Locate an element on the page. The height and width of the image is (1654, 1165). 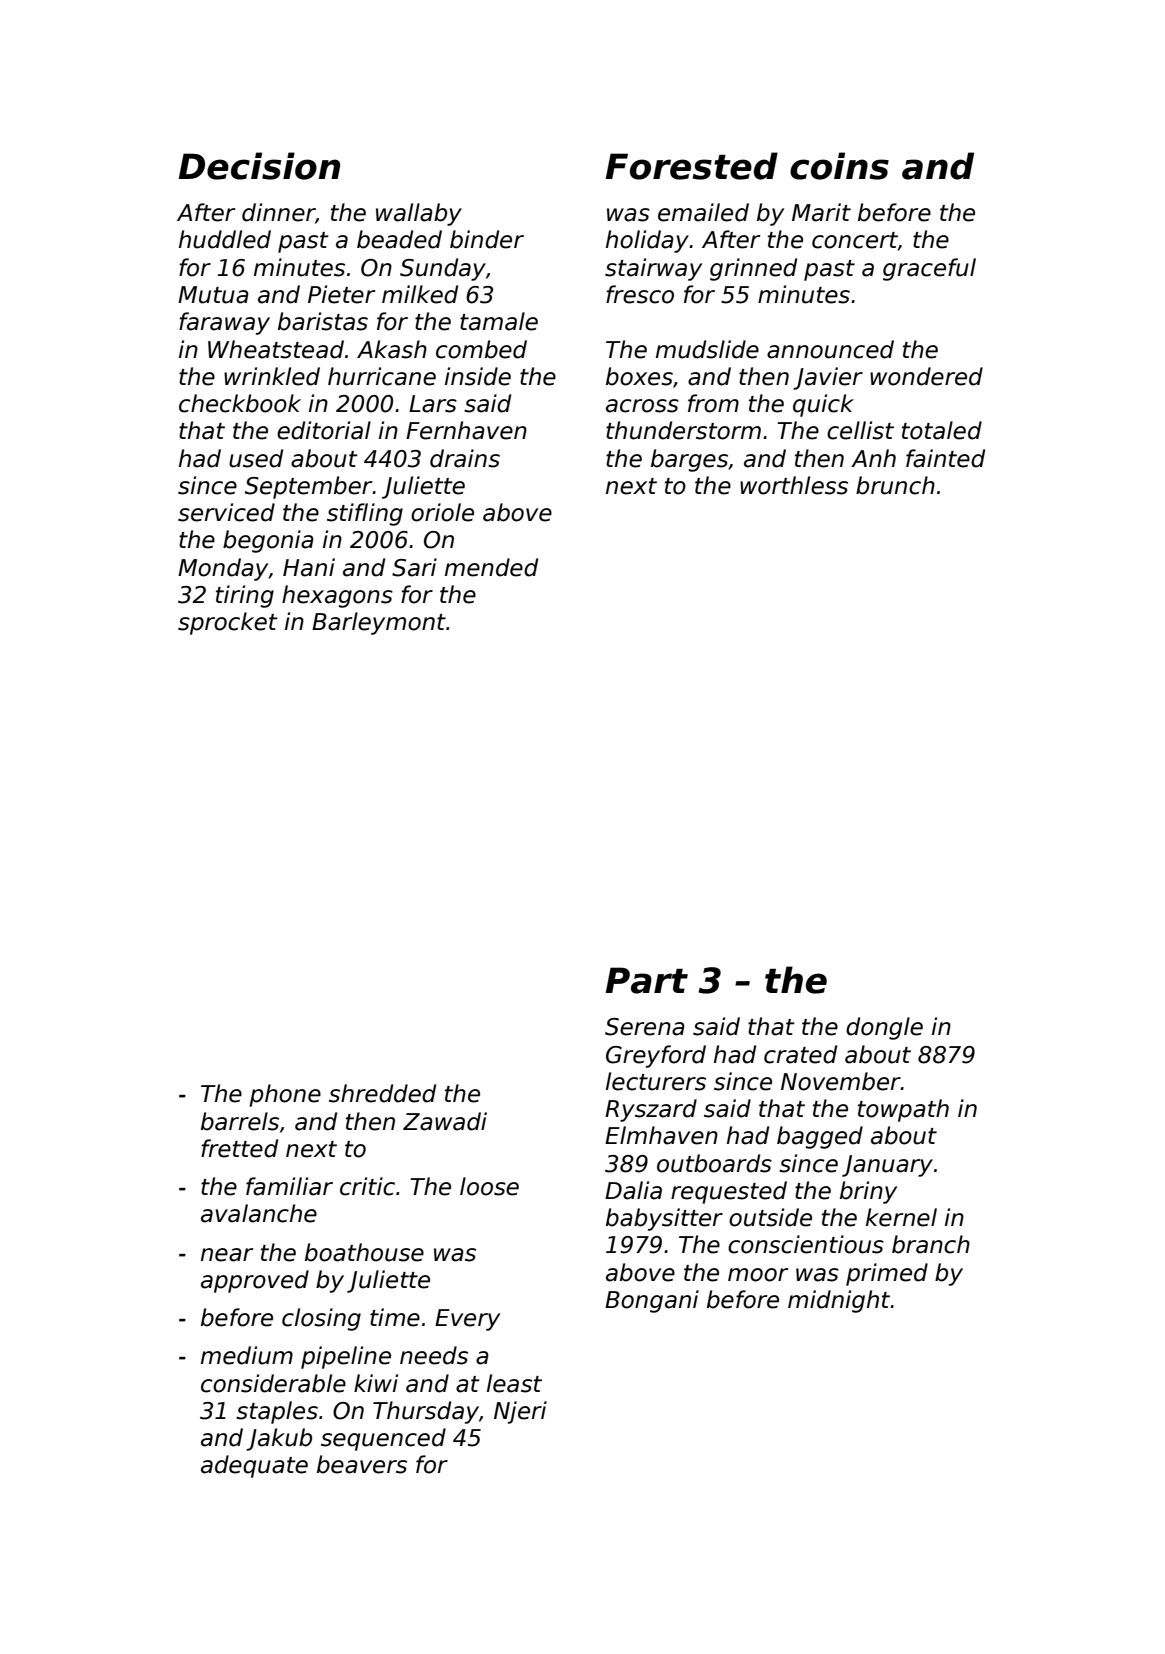
Serena is located at coordinates (645, 1027).
